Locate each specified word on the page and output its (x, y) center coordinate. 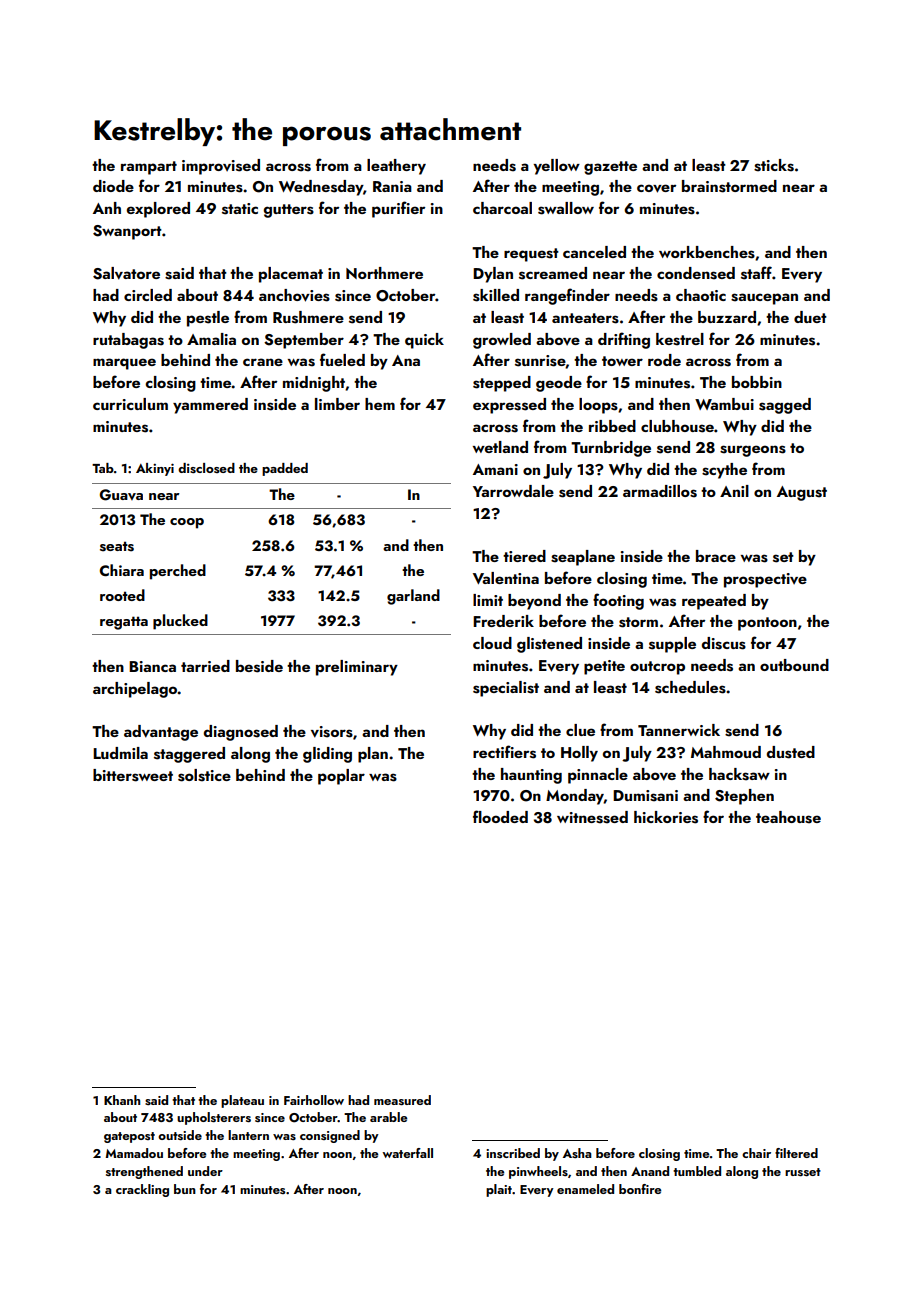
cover (656, 188)
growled (502, 341)
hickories (666, 817)
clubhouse (677, 426)
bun (185, 1189)
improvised (221, 167)
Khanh (122, 1100)
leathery (396, 167)
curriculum (130, 404)
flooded (500, 816)
